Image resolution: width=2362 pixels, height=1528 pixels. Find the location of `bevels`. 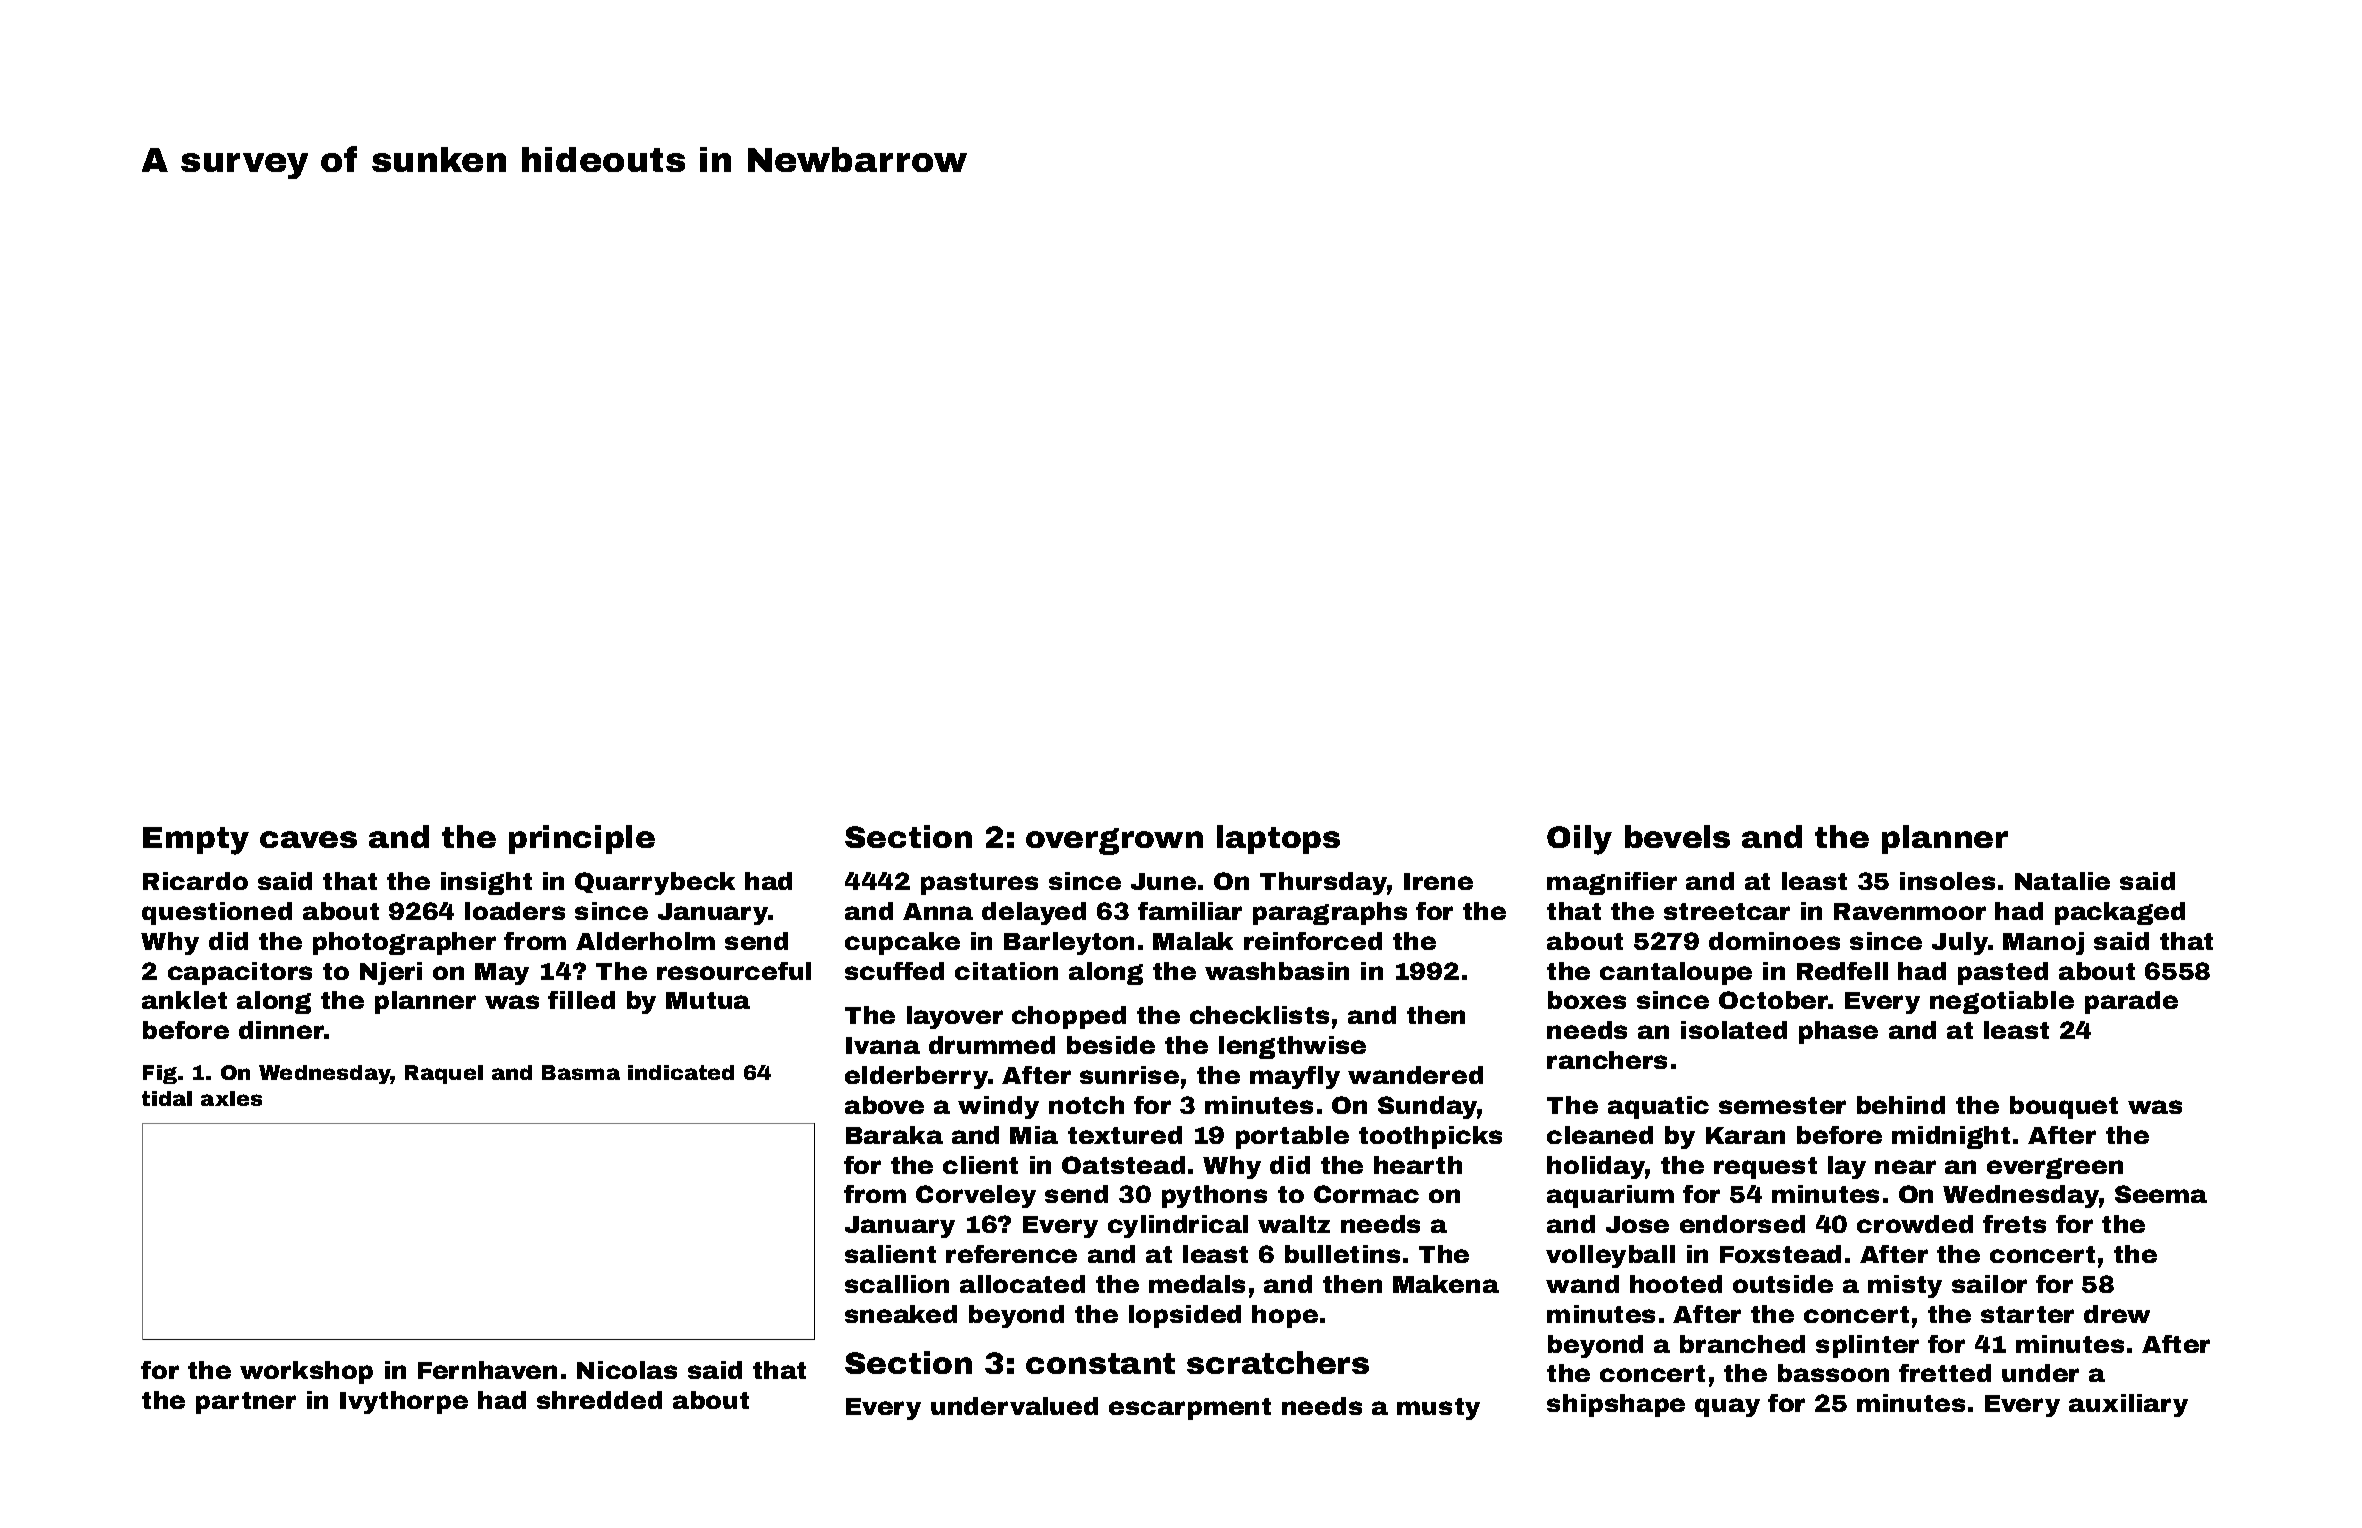

bevels is located at coordinates (1677, 836).
